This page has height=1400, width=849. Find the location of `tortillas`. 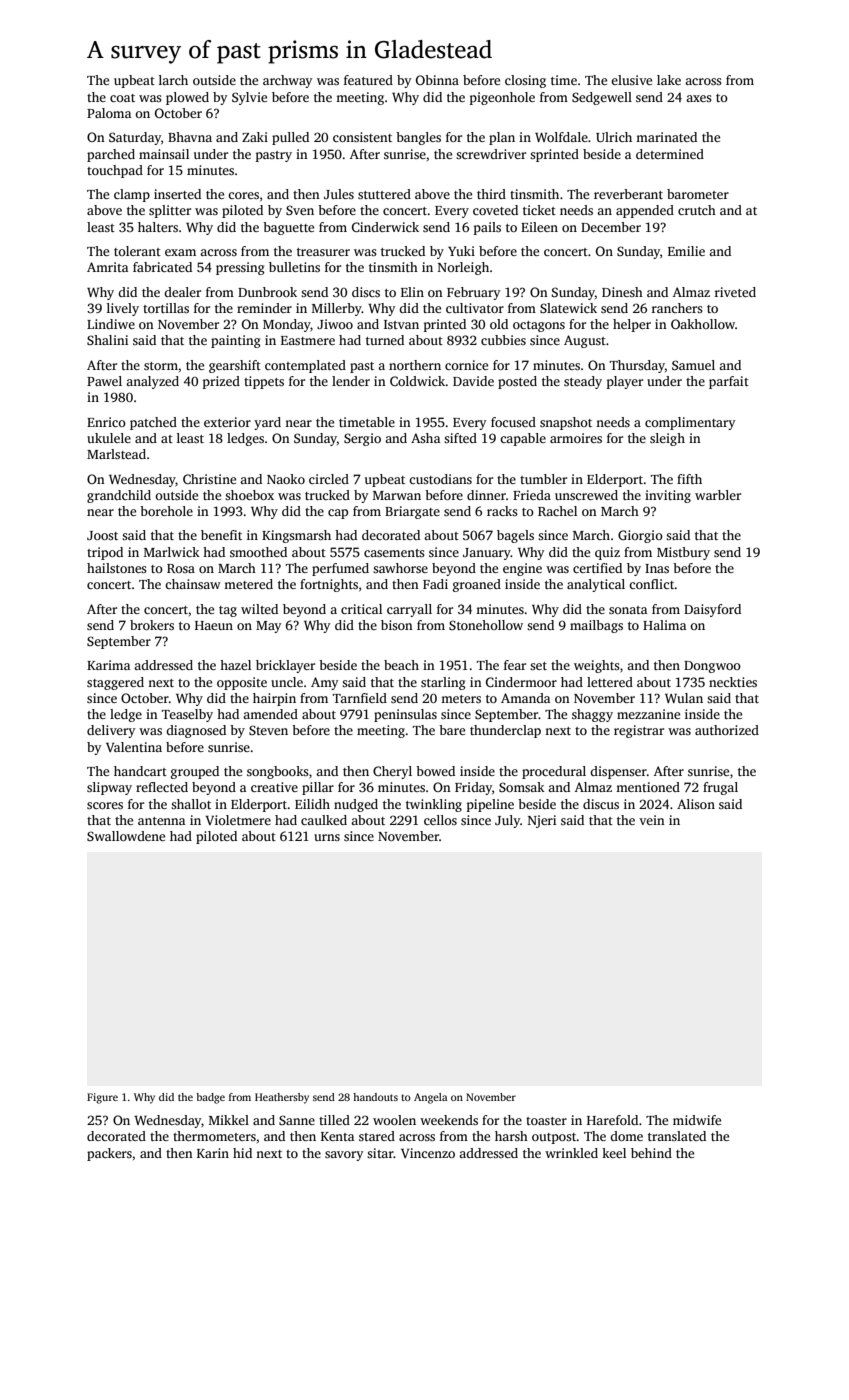

tortillas is located at coordinates (166, 308).
